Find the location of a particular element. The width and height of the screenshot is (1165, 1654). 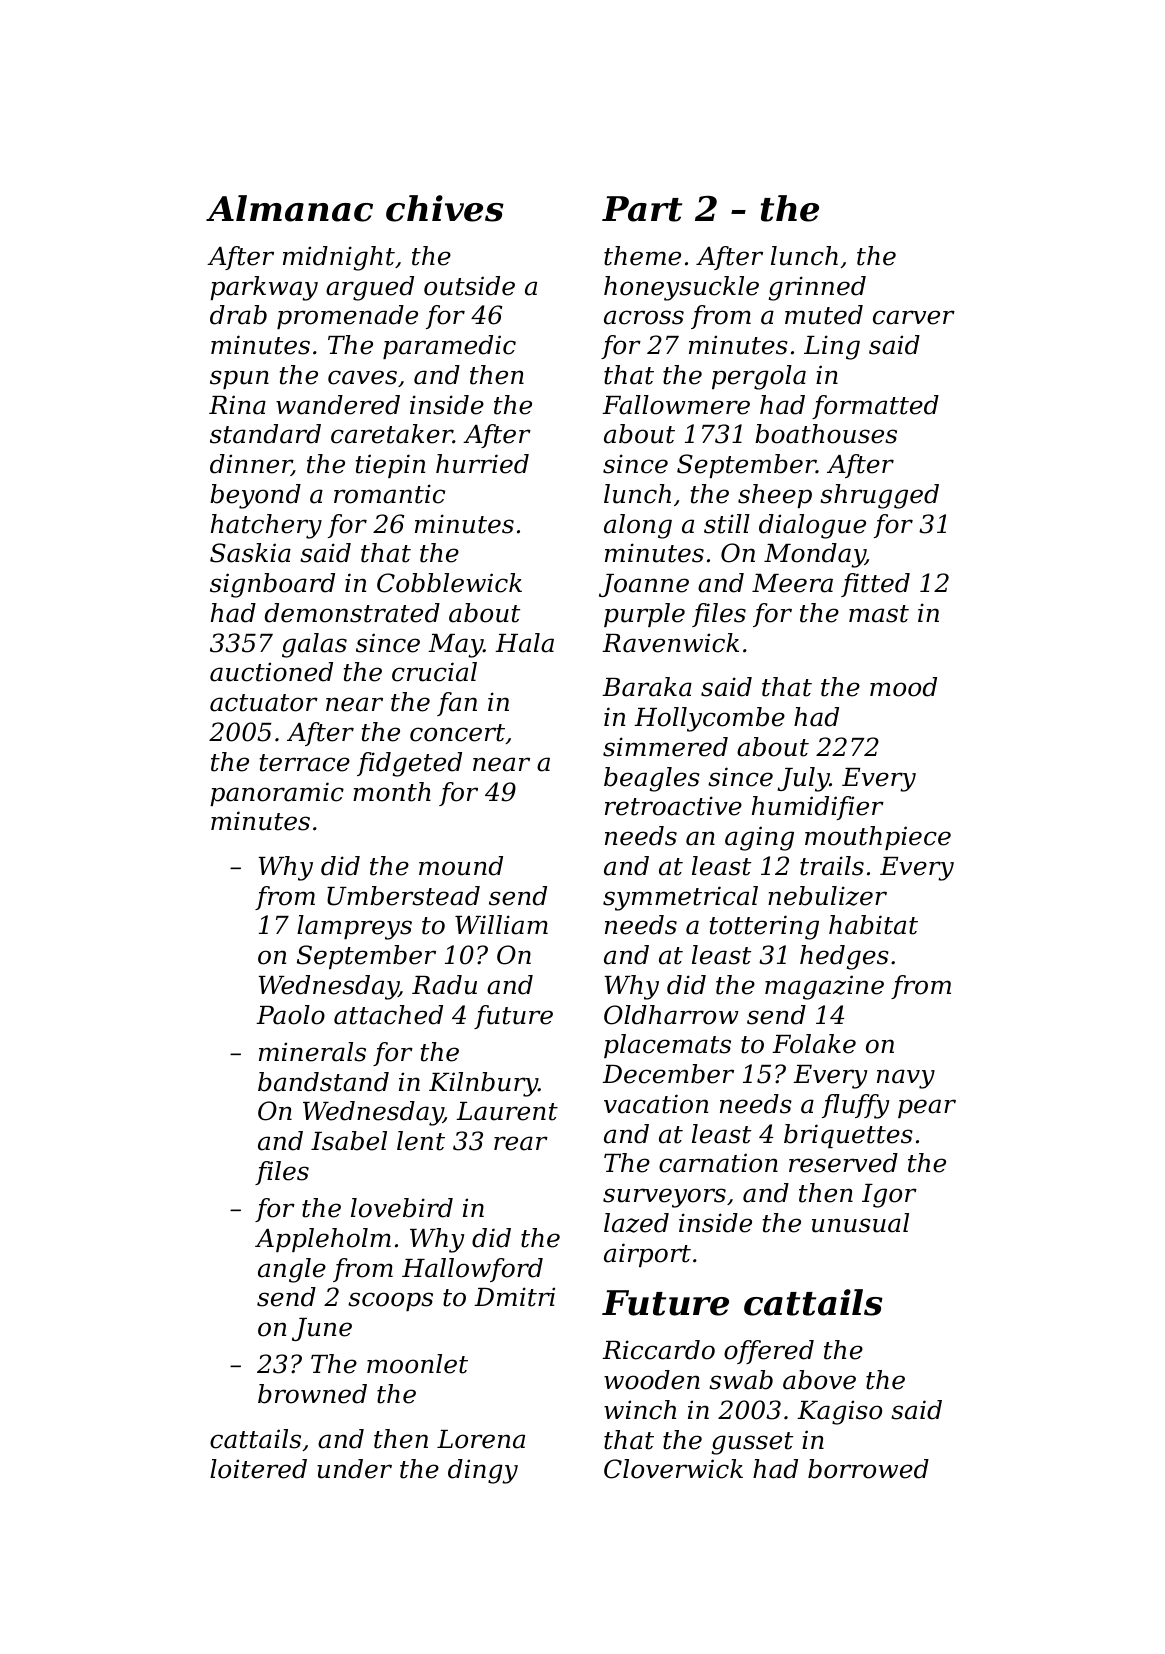

habitat is located at coordinates (873, 925).
